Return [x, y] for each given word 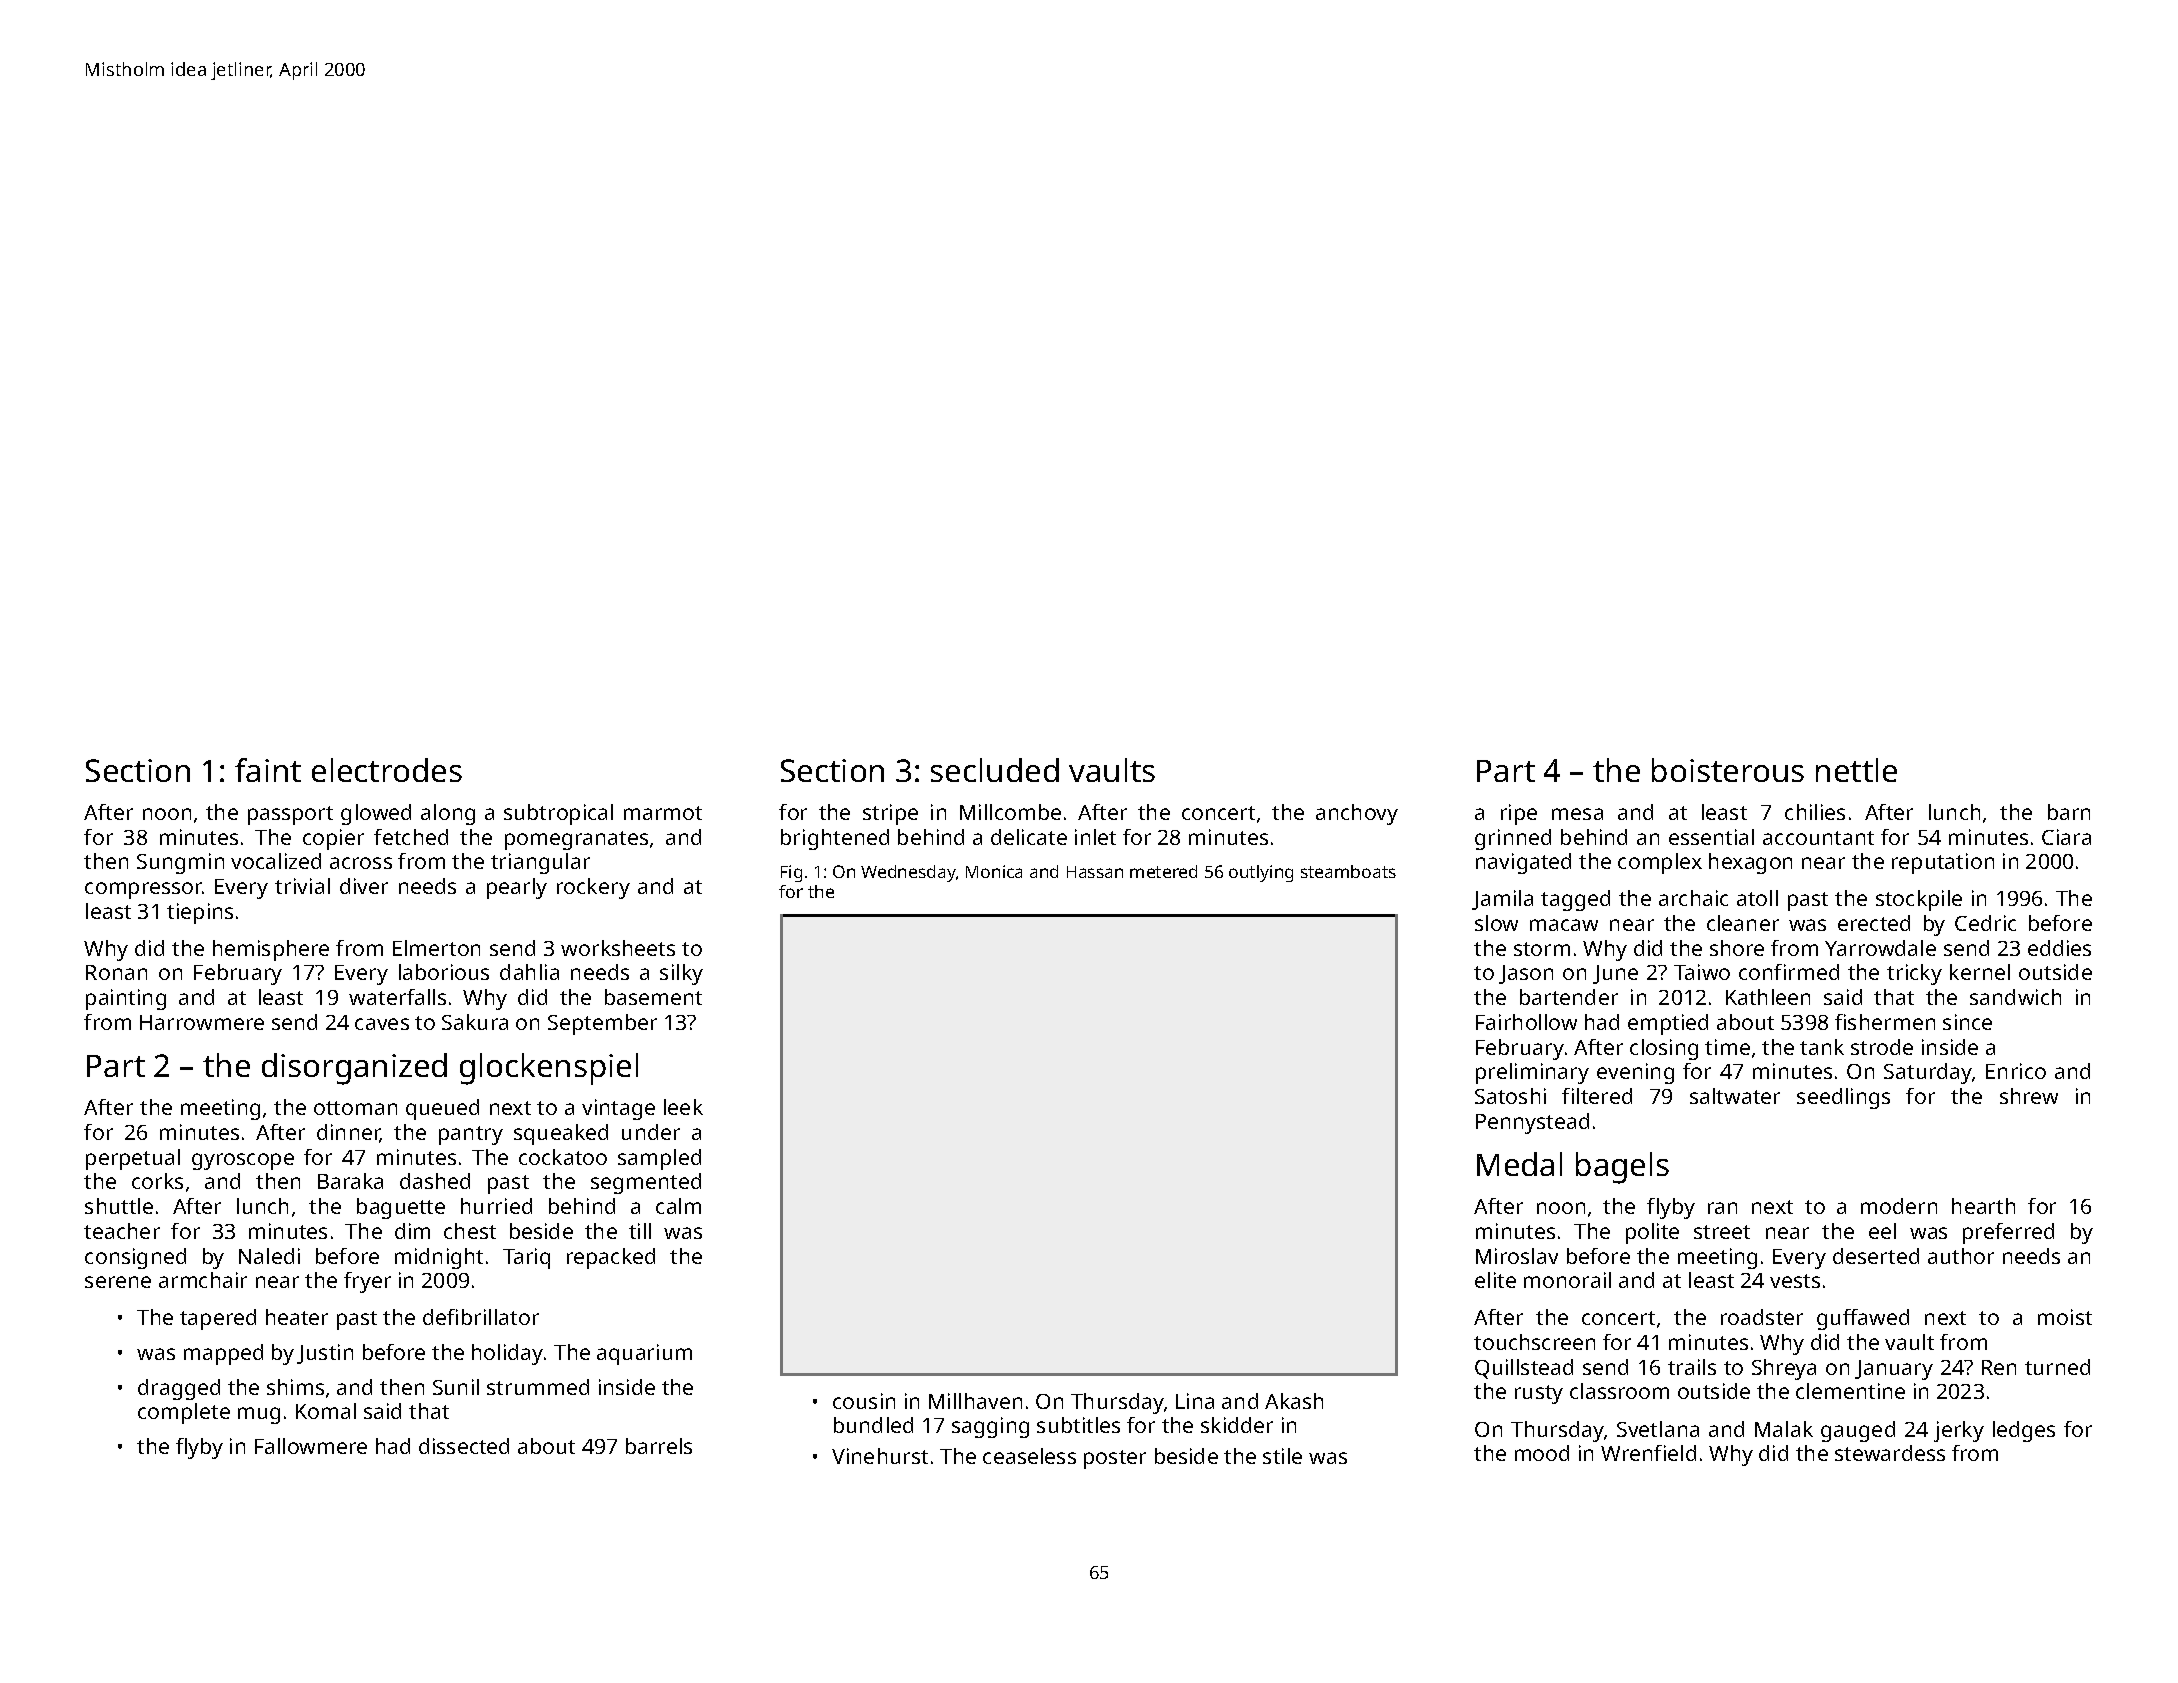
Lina [1195, 1401]
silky [681, 974]
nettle [1856, 770]
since [1967, 1022]
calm [678, 1206]
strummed [538, 1387]
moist [2065, 1317]
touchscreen [1534, 1342]
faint [268, 770]
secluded [995, 770]
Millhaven [975, 1401]
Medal [1519, 1164]
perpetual [133, 1159]
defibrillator [481, 1317]
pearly [517, 888]
